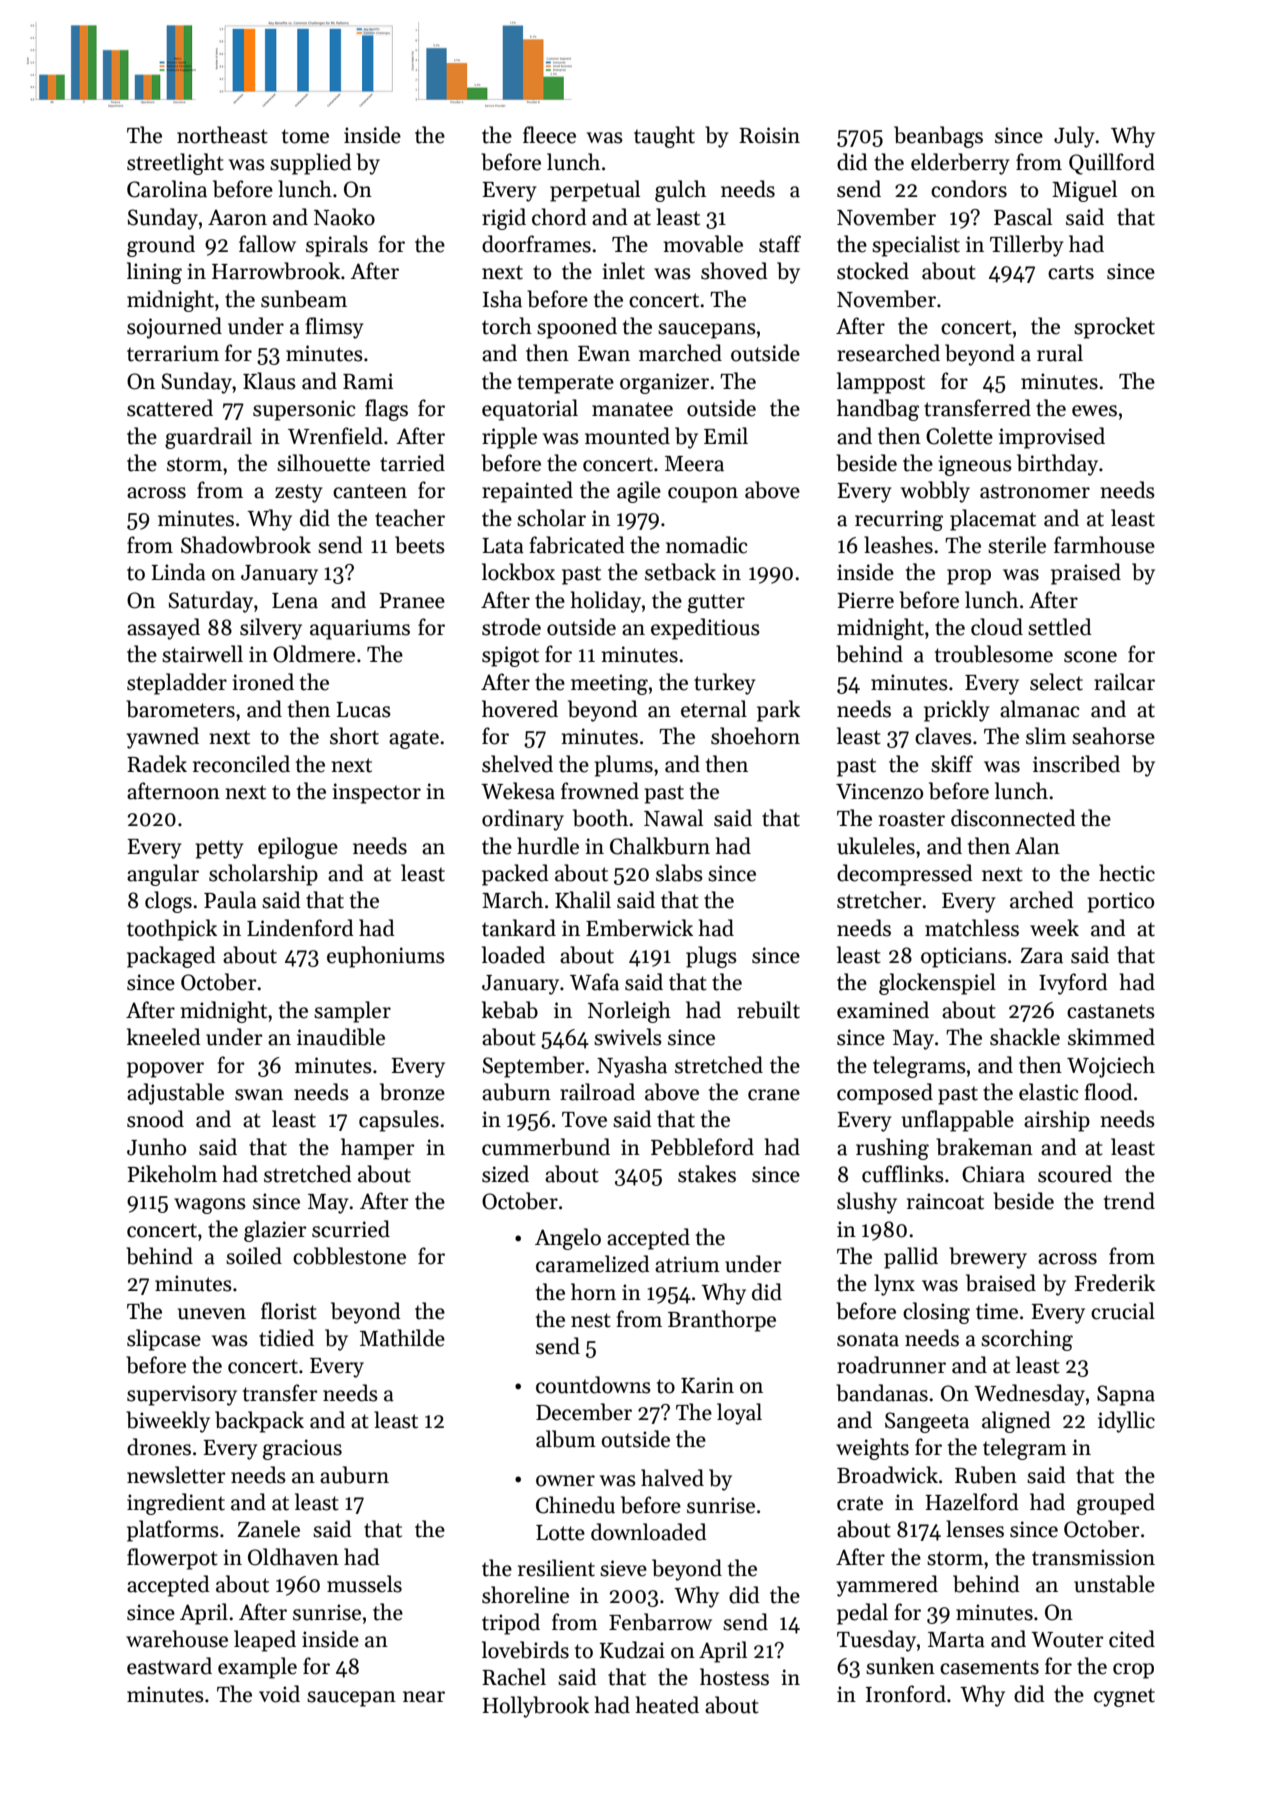 The image size is (1282, 1813). Describe the element at coordinates (549, 135) in the screenshot. I see `fleece` at that location.
